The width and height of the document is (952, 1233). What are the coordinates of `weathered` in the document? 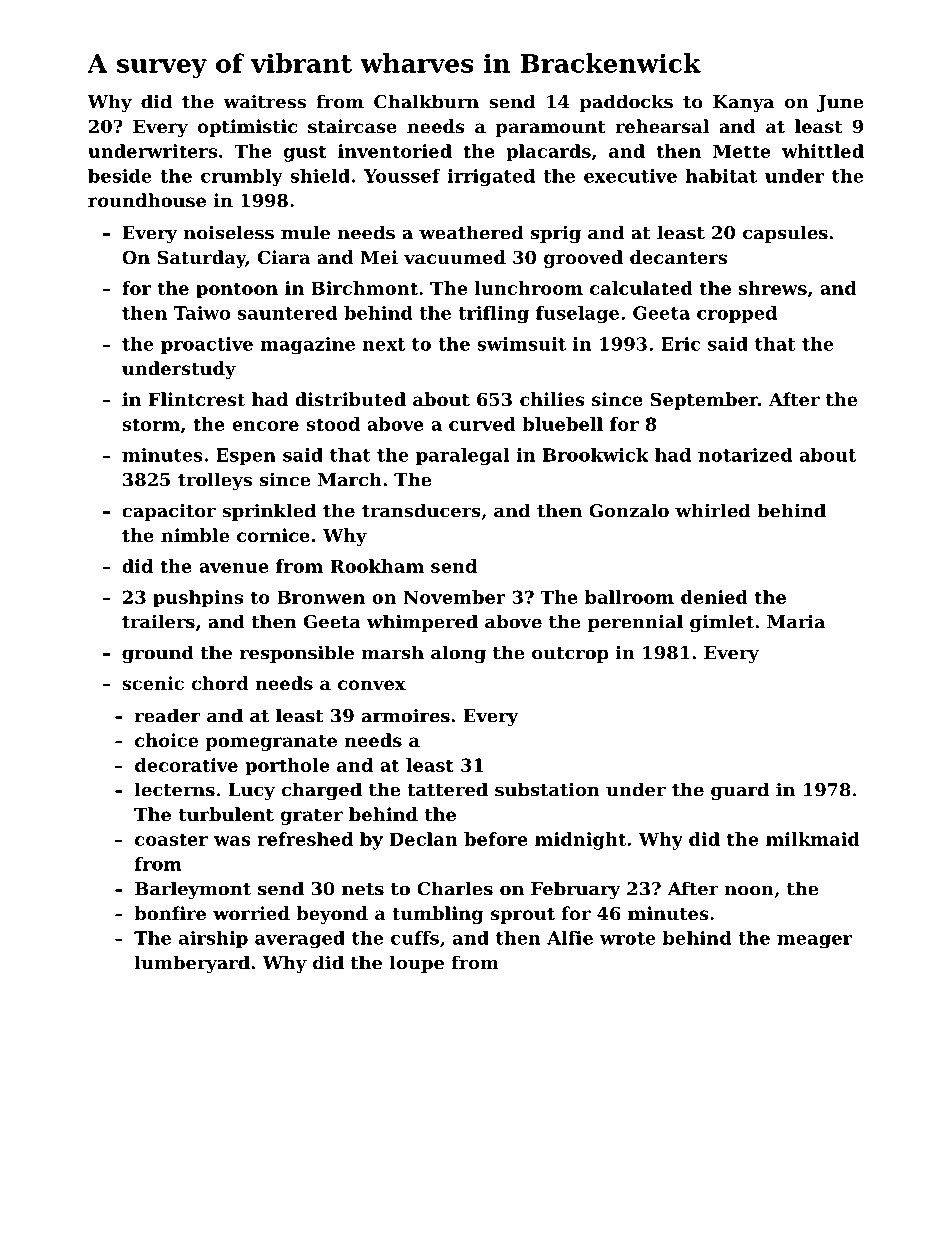 It's located at (471, 232).
